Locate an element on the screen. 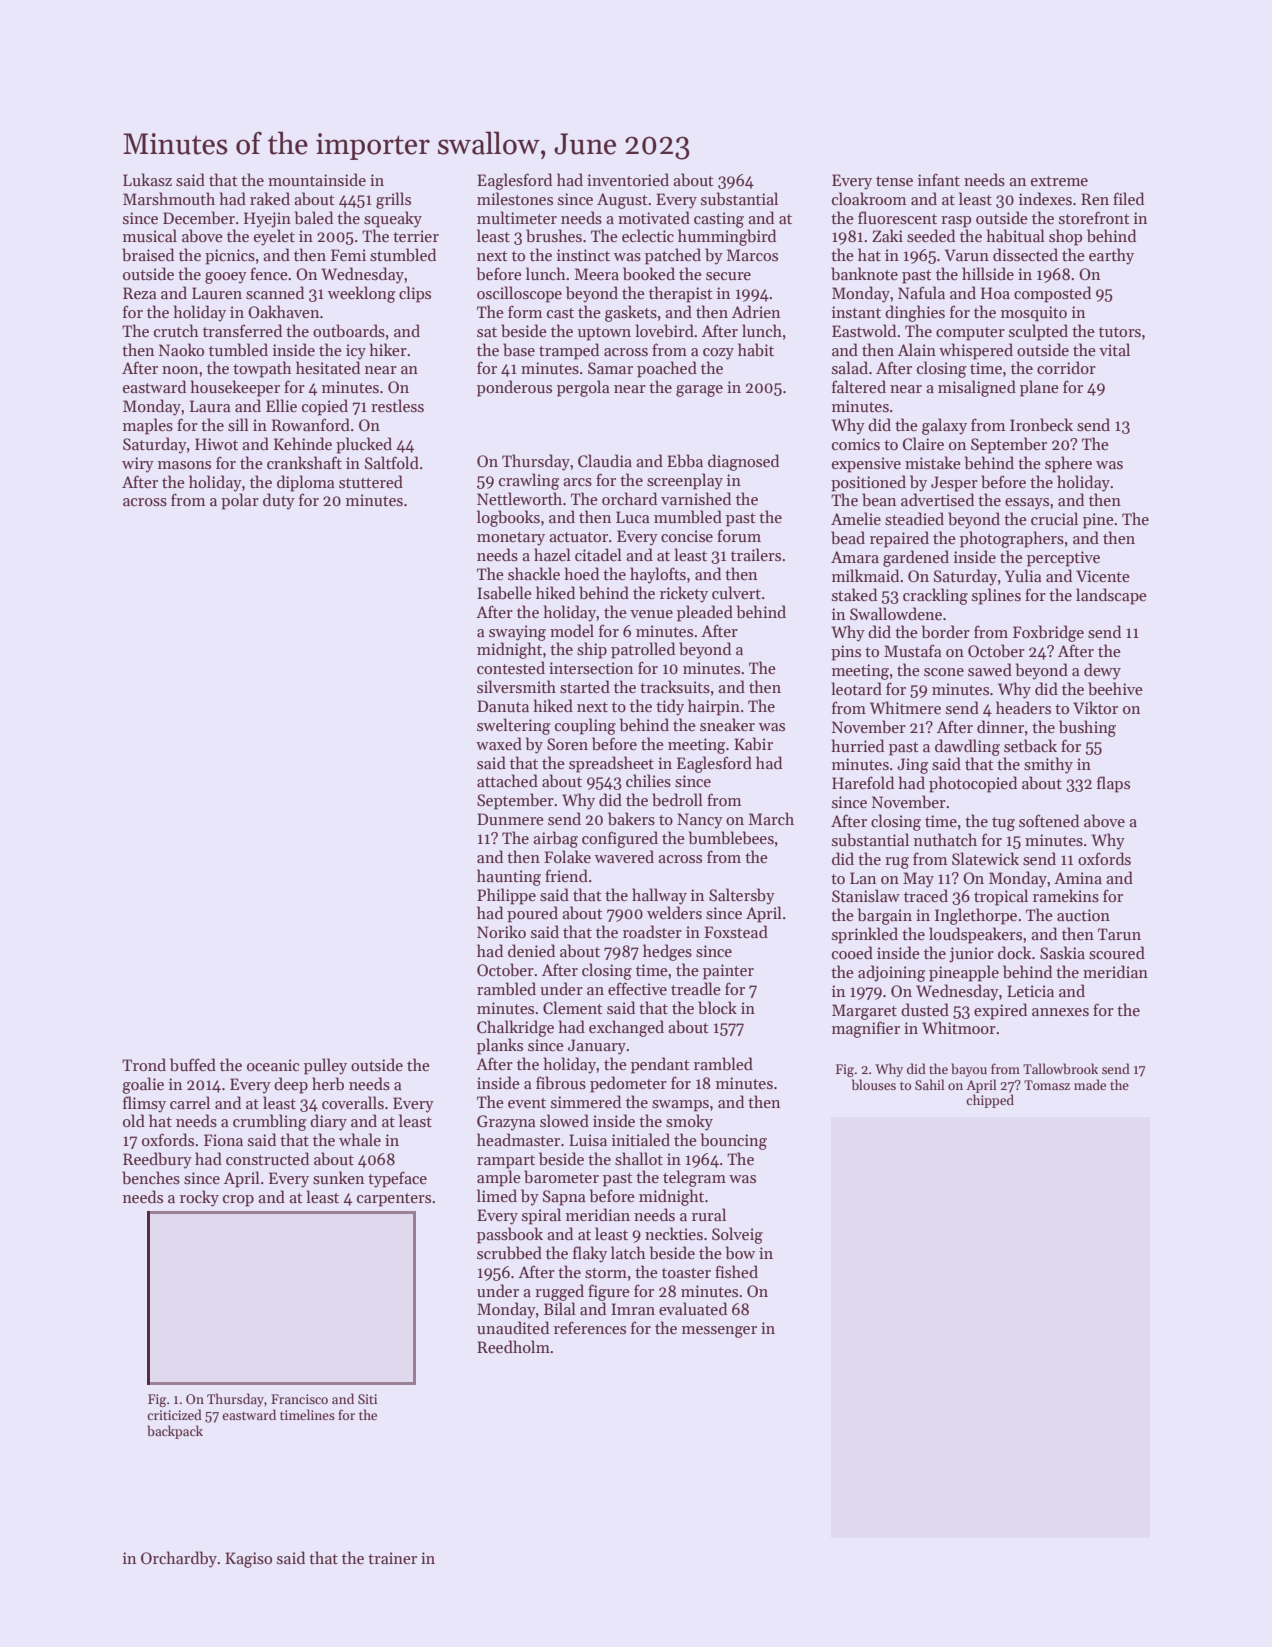 The image size is (1272, 1647). buffed is located at coordinates (193, 1065).
